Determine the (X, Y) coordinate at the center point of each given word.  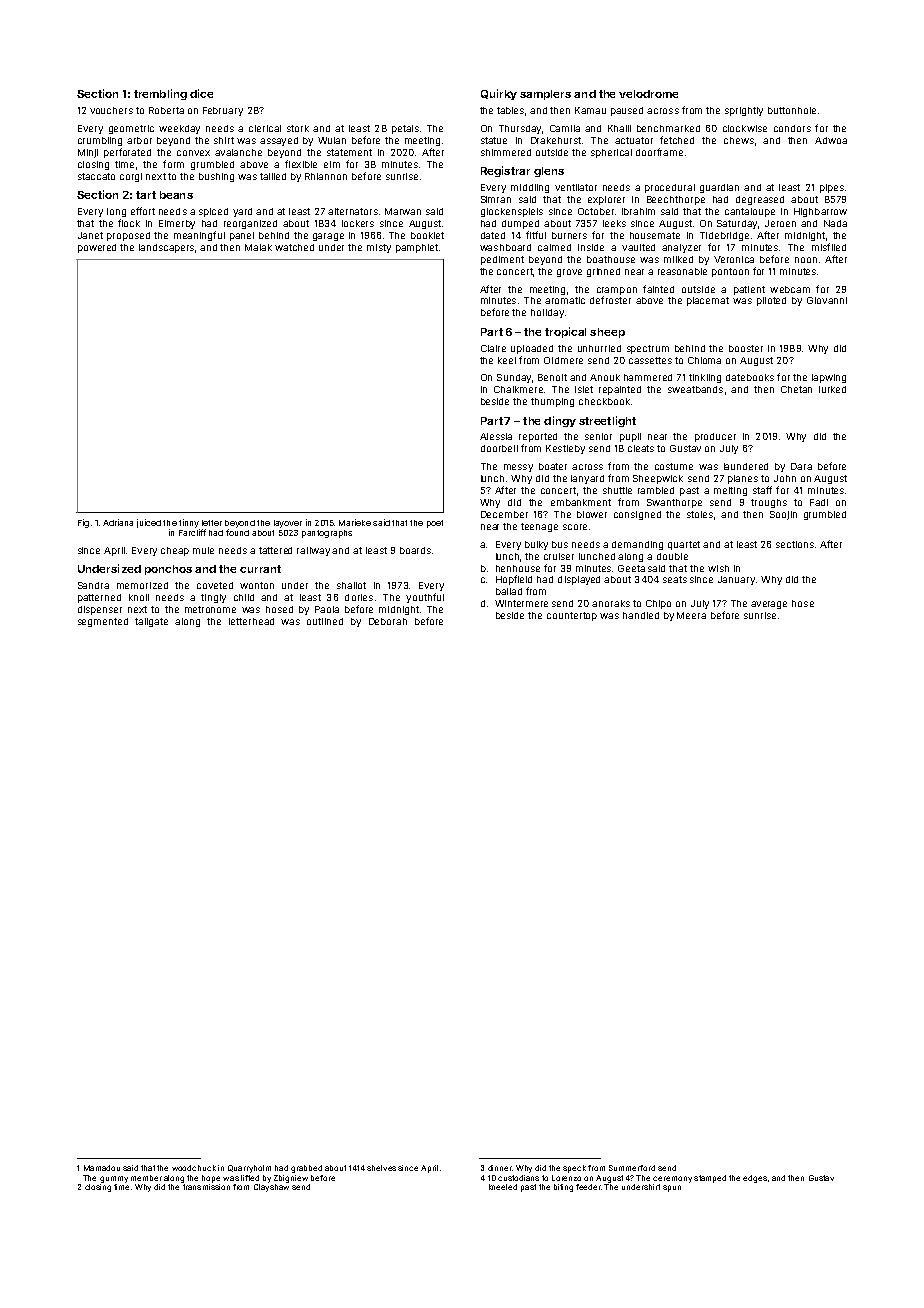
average (769, 605)
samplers (545, 95)
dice (201, 93)
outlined (325, 621)
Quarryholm (249, 1169)
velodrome (648, 94)
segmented (103, 622)
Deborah (388, 621)
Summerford (632, 1168)
